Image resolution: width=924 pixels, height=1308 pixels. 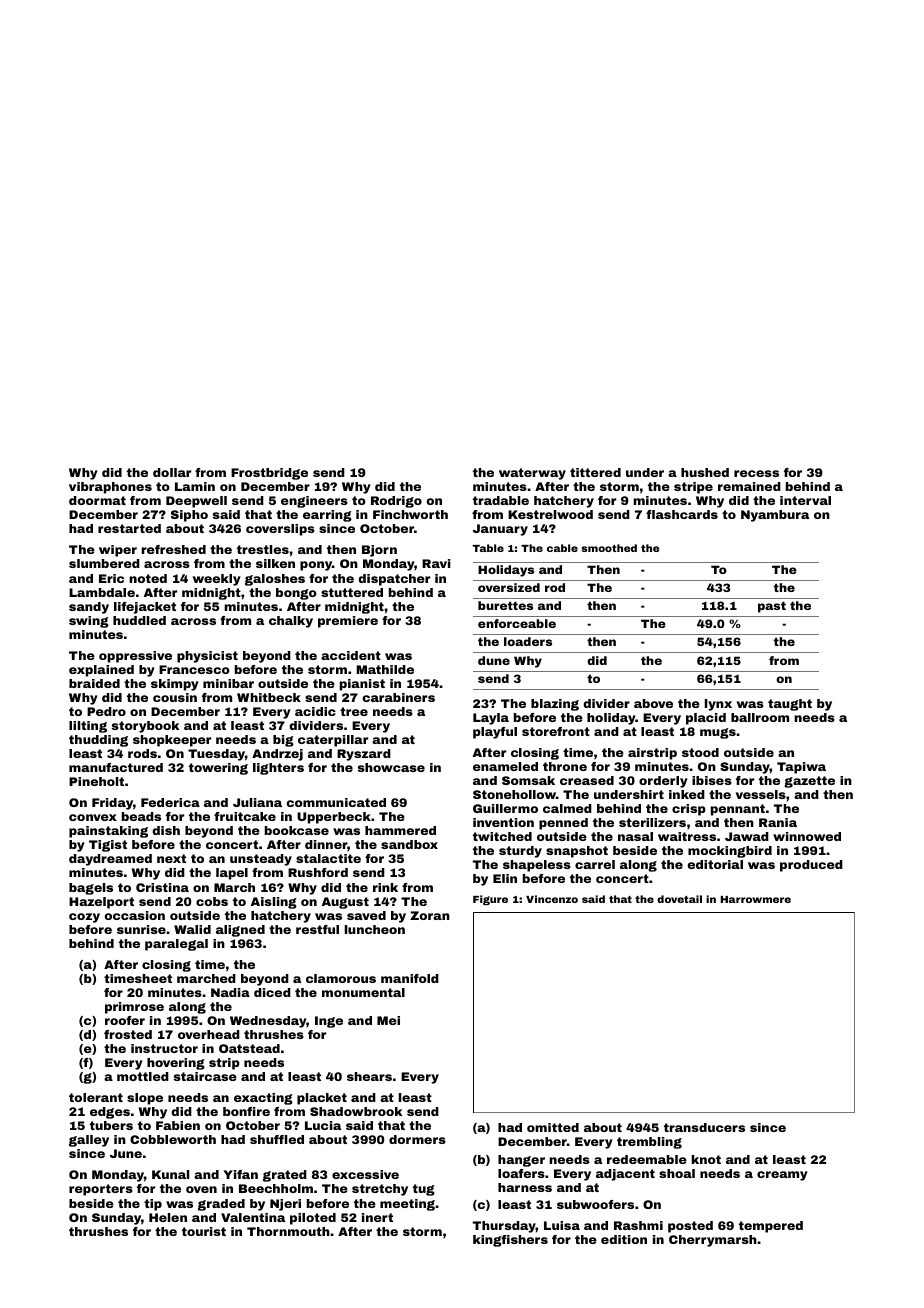 What do you see at coordinates (756, 473) in the document?
I see `recess` at bounding box center [756, 473].
